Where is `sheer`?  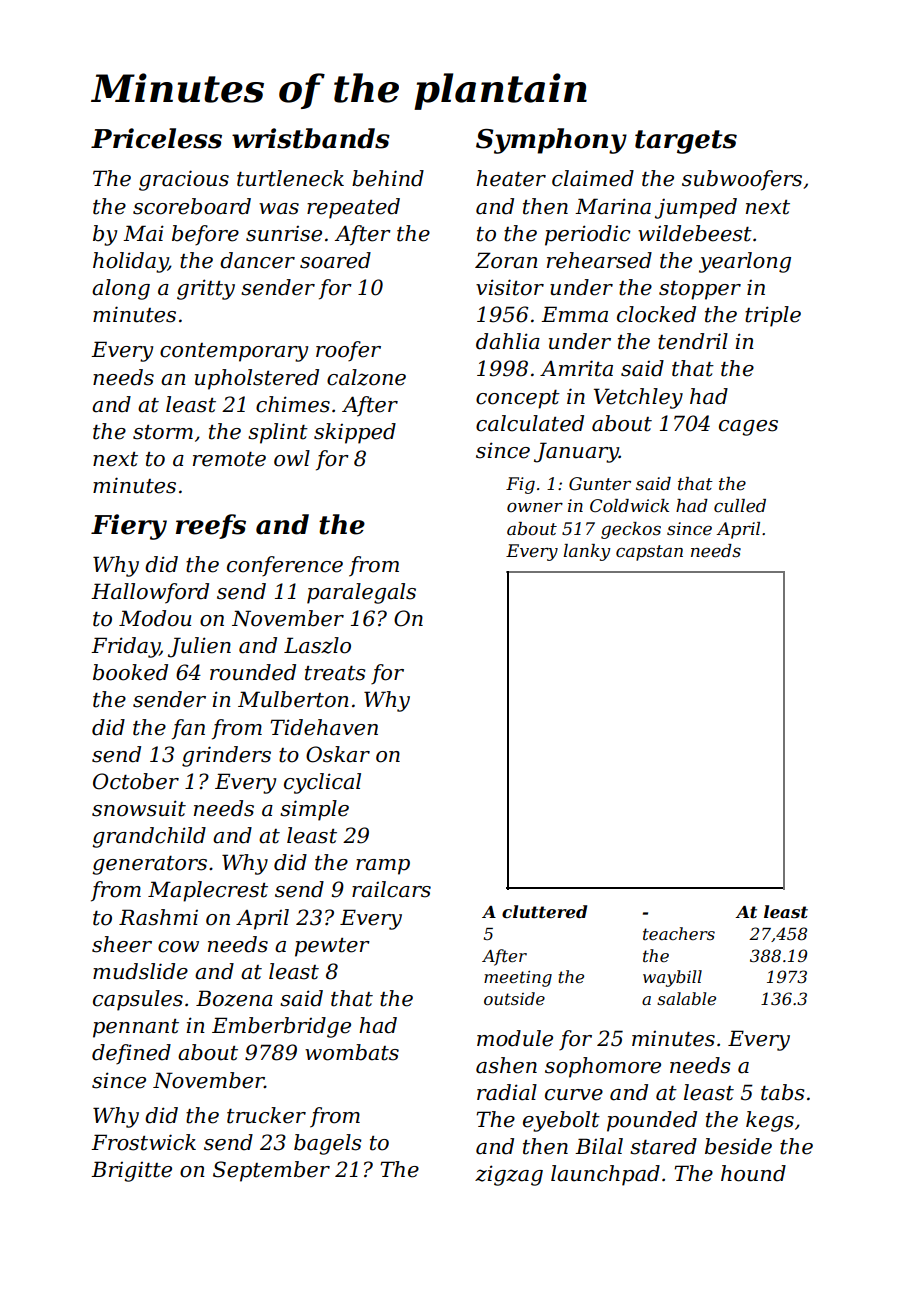
sheer is located at coordinates (122, 944).
